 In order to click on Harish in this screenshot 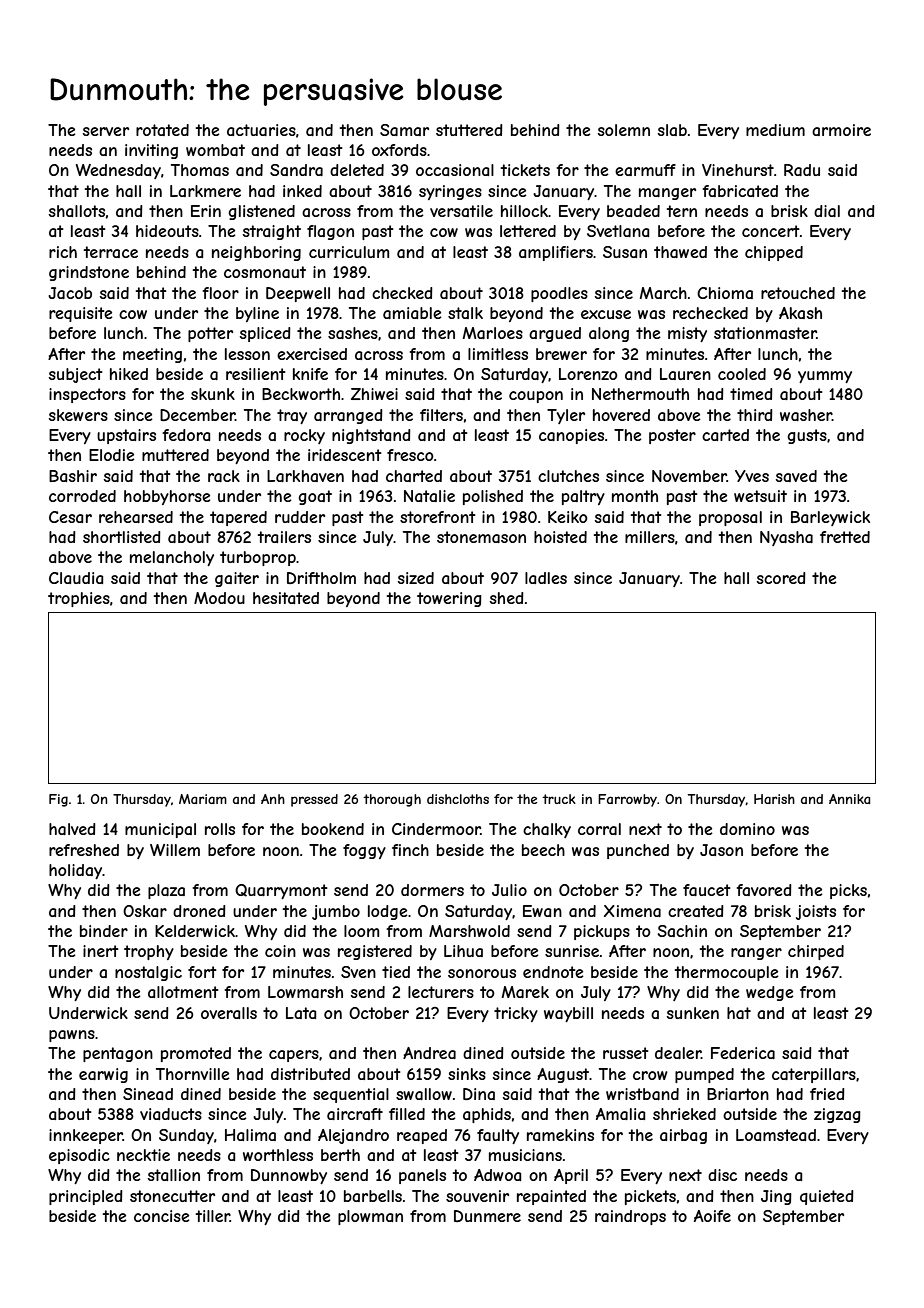, I will do `click(774, 799)`.
